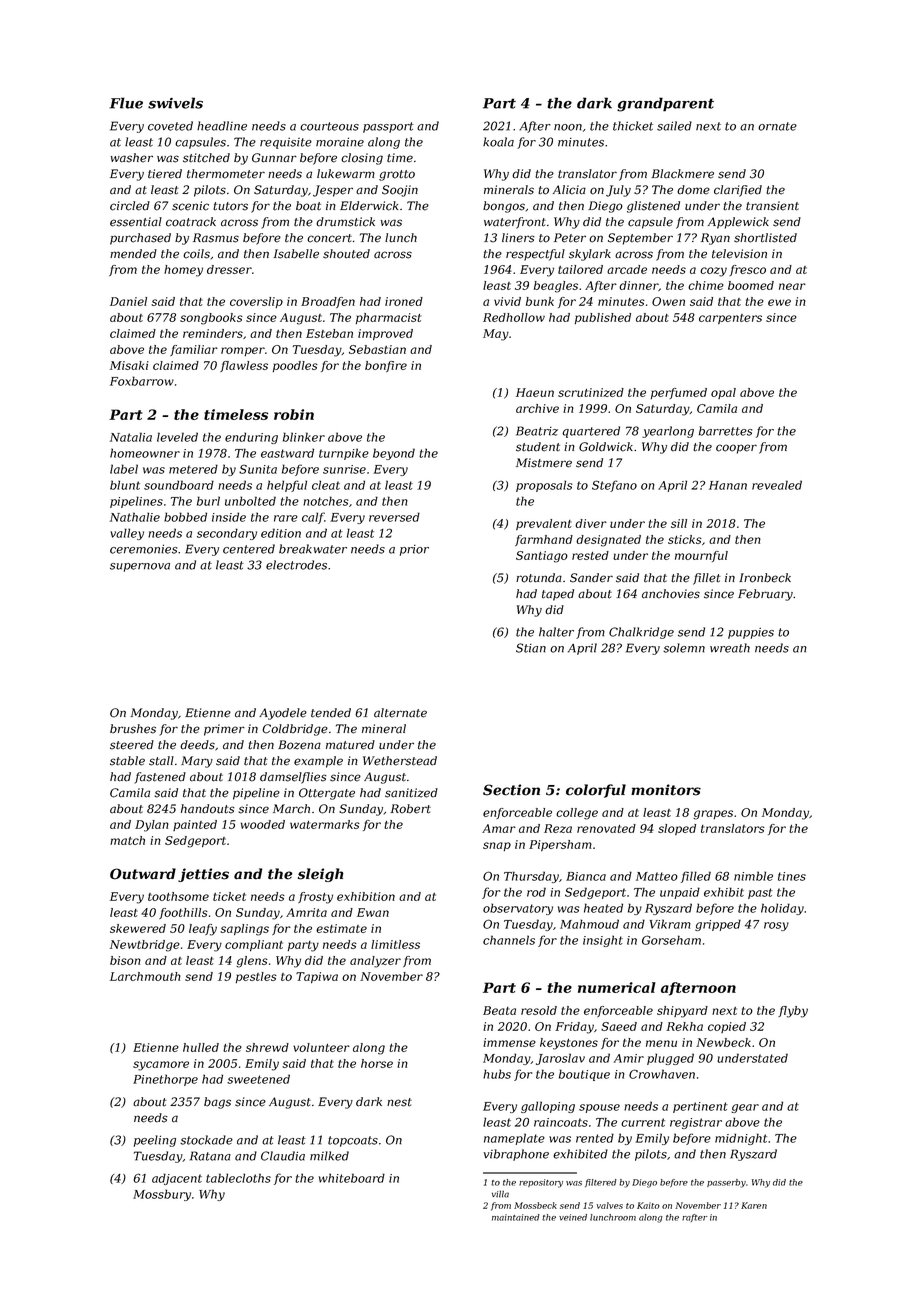  What do you see at coordinates (677, 829) in the document?
I see `sloped` at bounding box center [677, 829].
